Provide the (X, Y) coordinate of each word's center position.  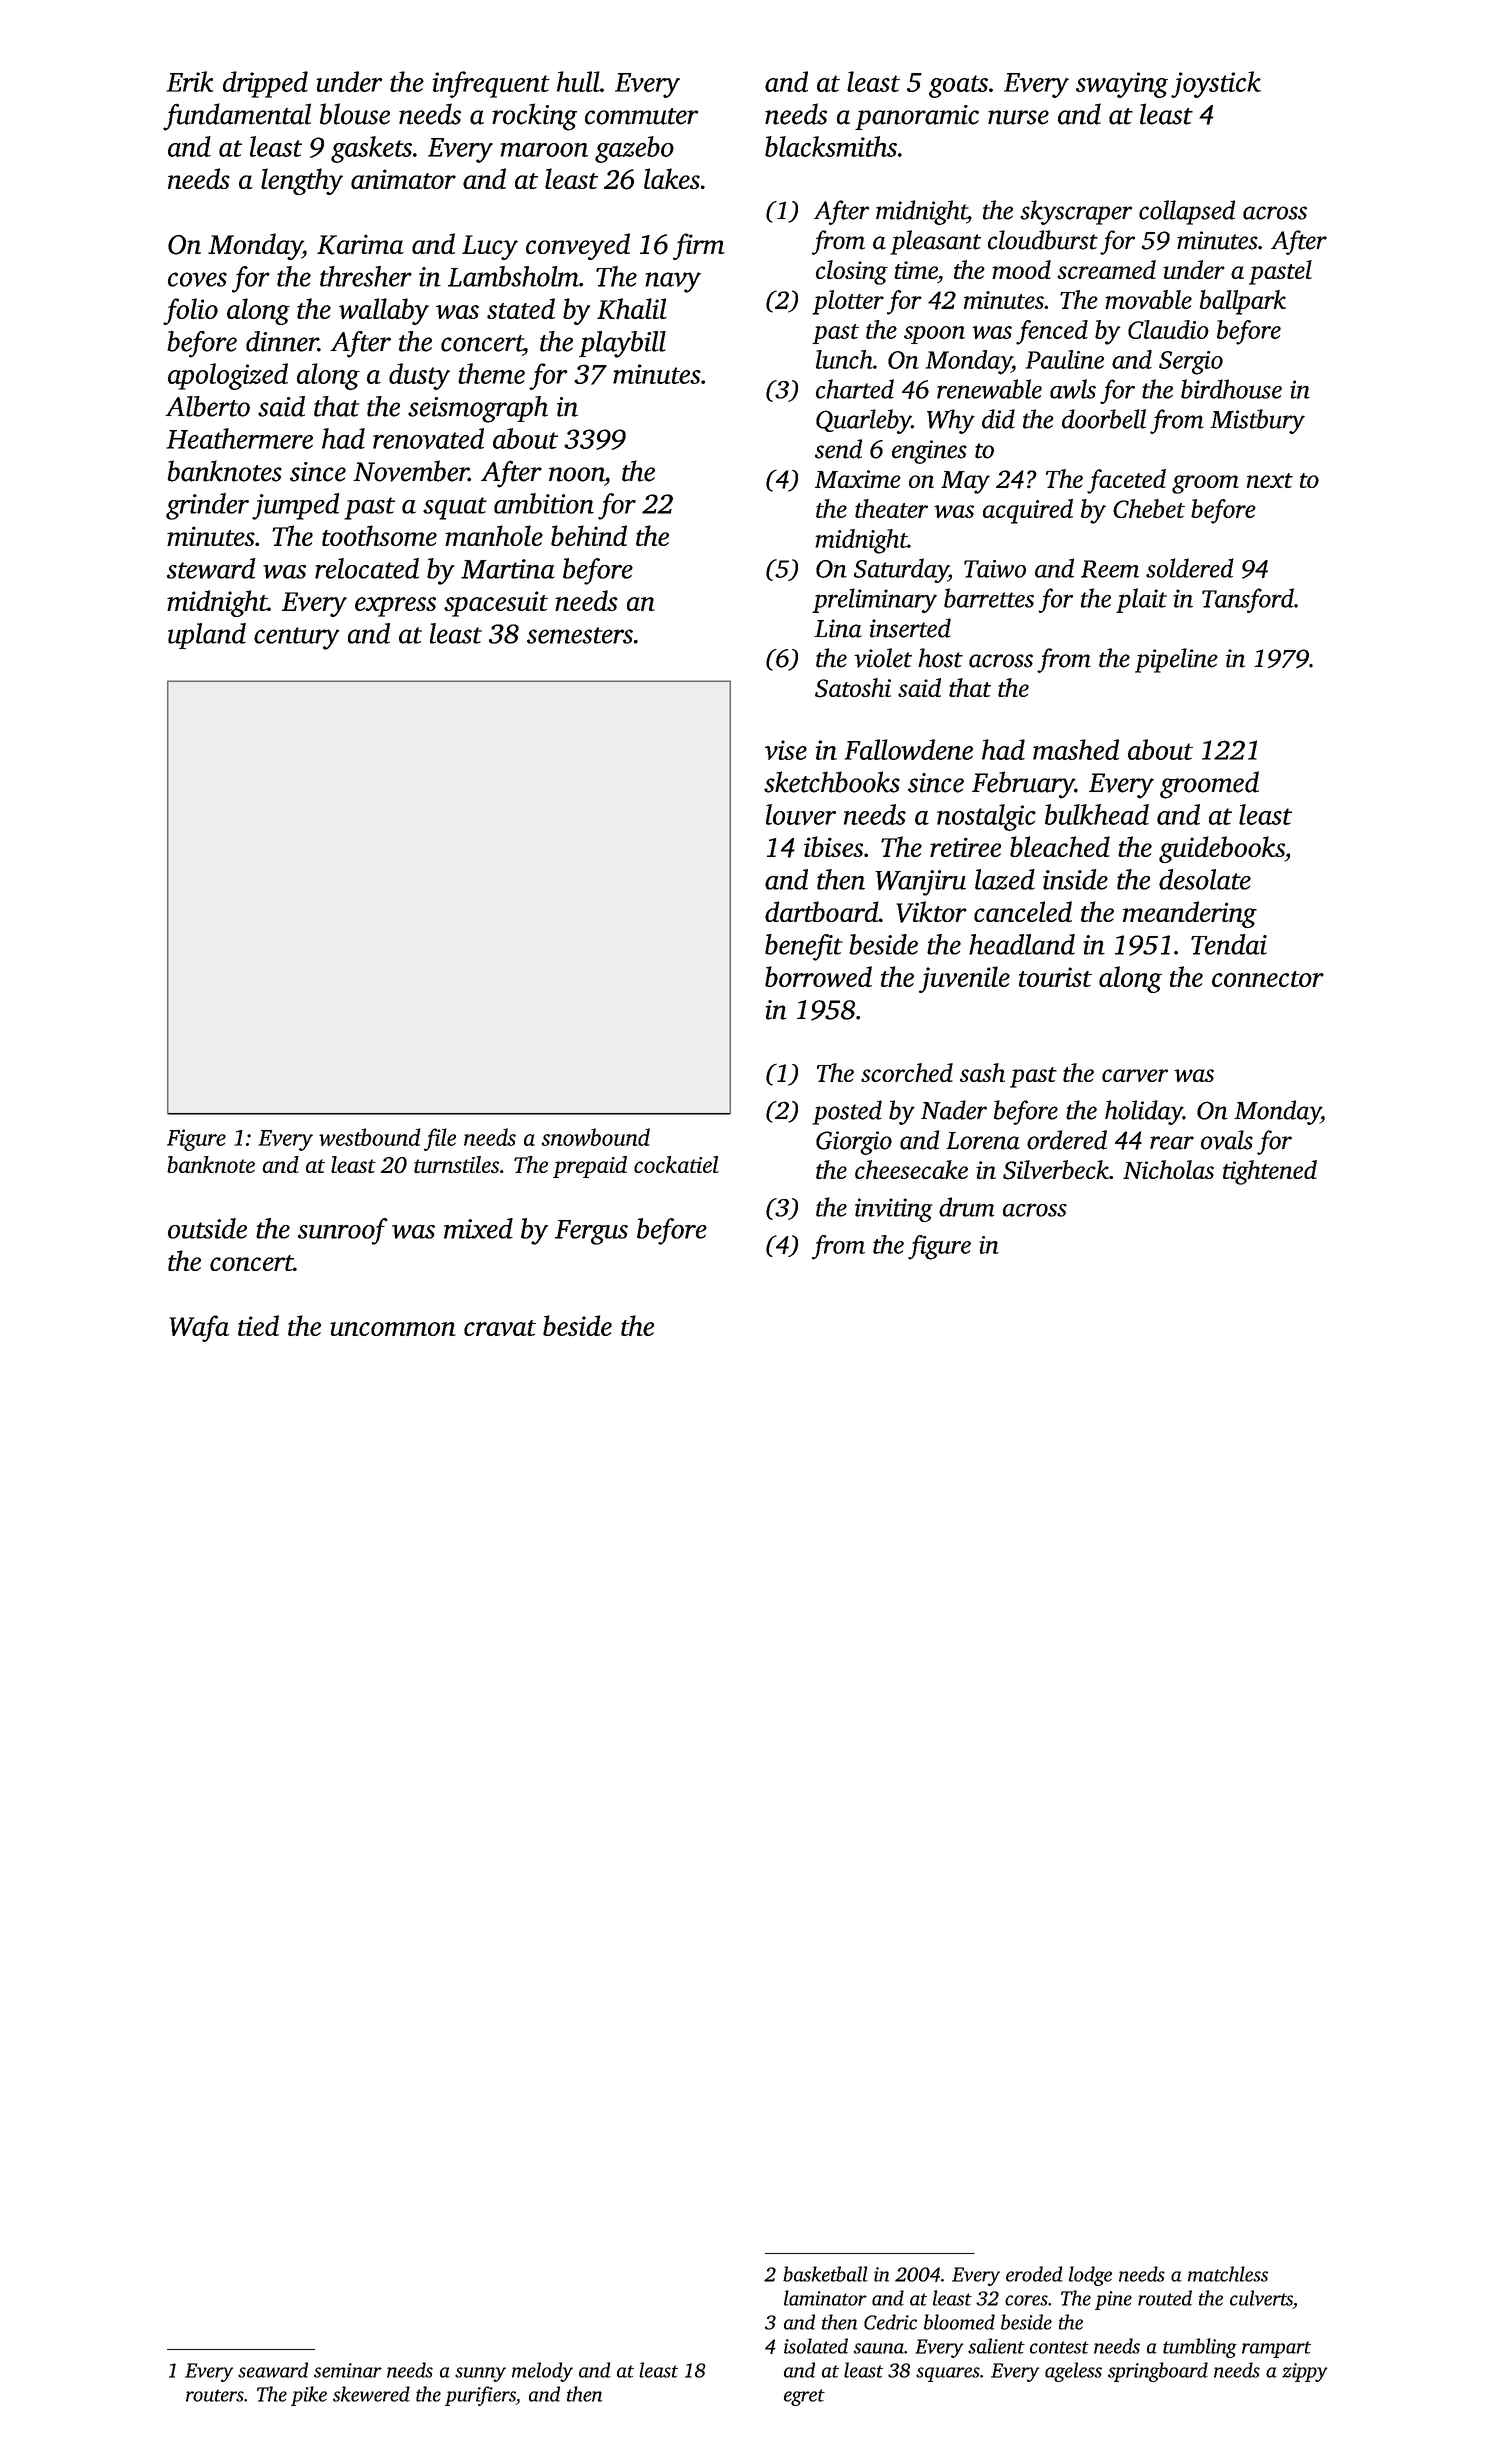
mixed (478, 1228)
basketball (825, 2274)
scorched (907, 1072)
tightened (1270, 1172)
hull (578, 81)
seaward (273, 2370)
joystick (1216, 84)
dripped (265, 84)
